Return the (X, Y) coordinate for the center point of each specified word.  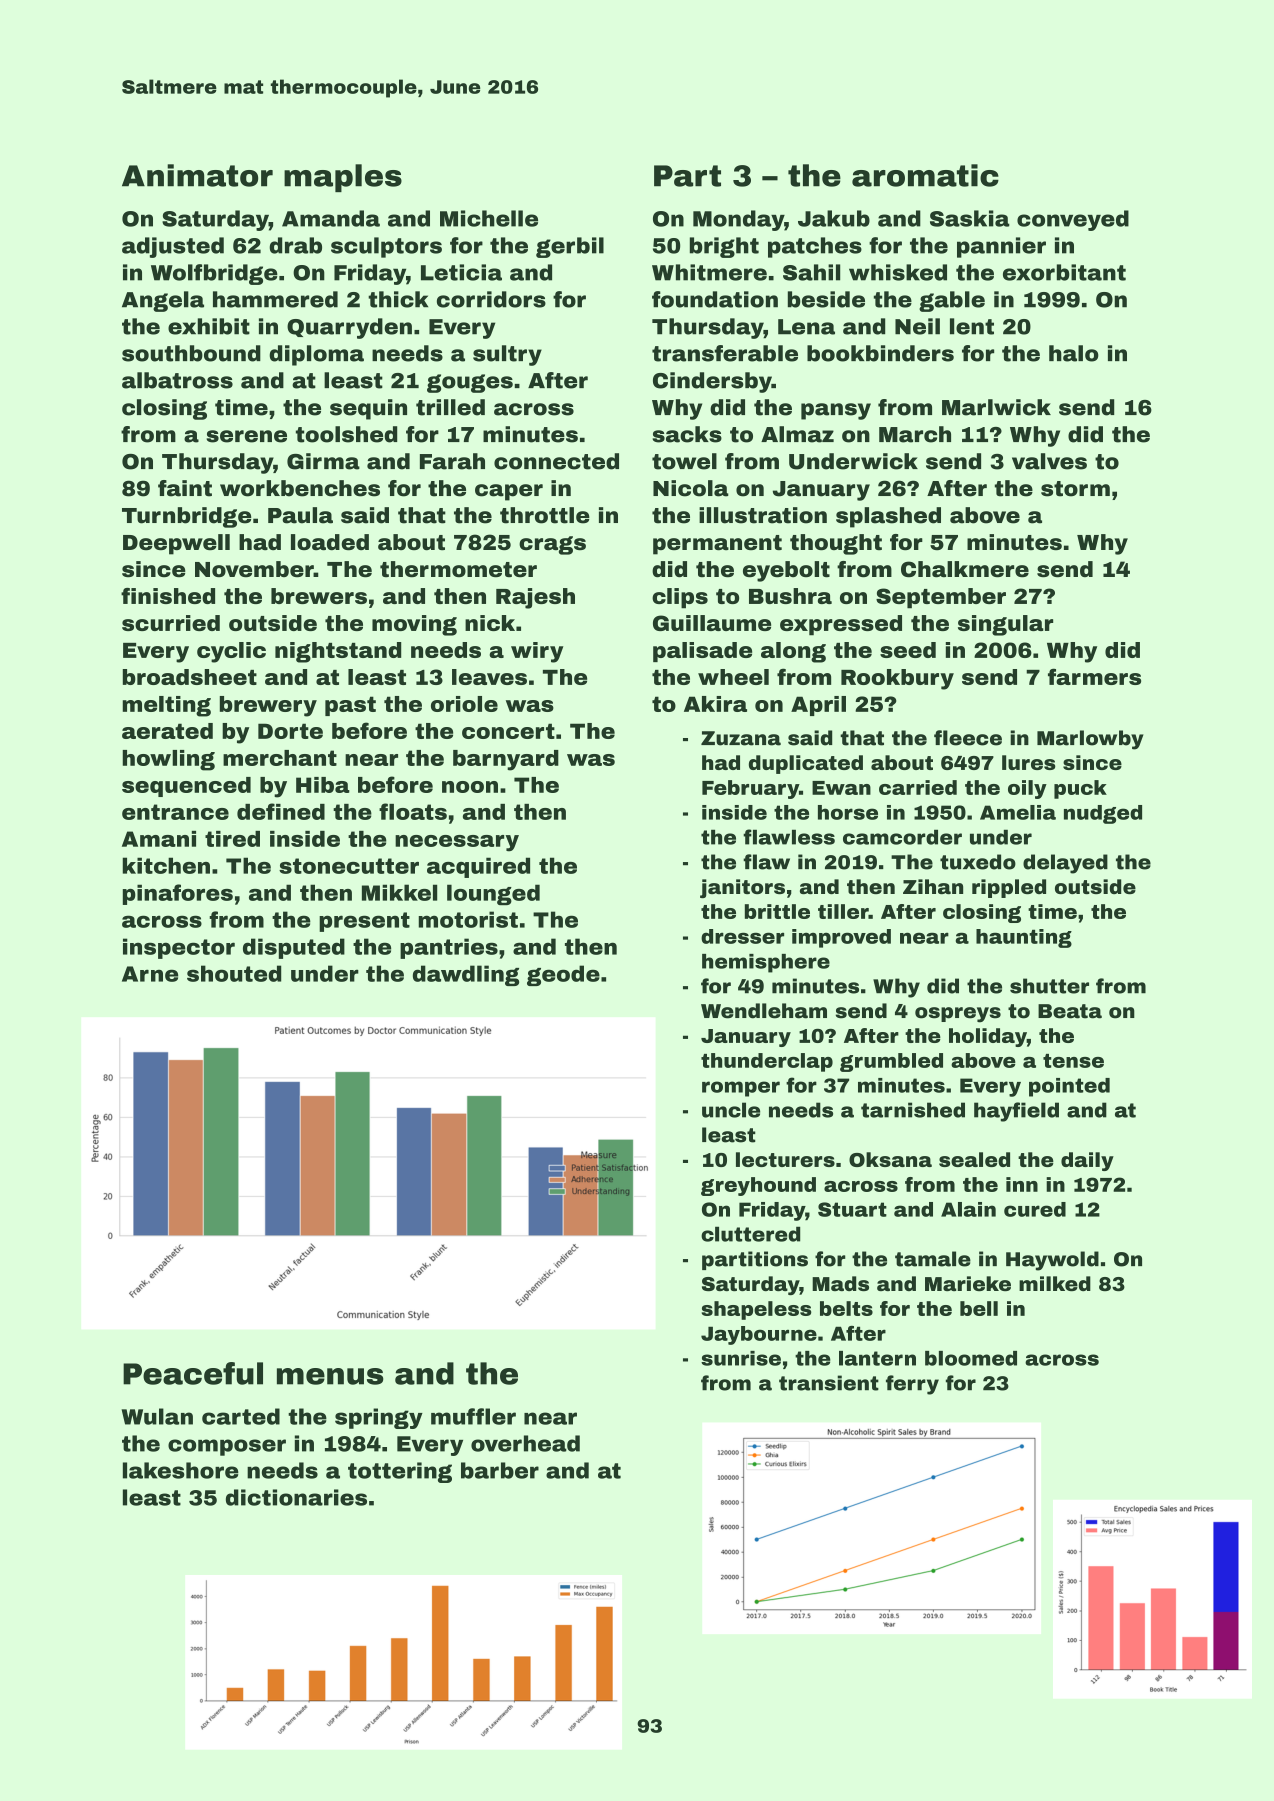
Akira (715, 704)
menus (330, 1376)
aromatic (925, 175)
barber (500, 1470)
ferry (912, 1385)
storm (1075, 489)
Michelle (489, 218)
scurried (171, 623)
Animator (197, 175)
